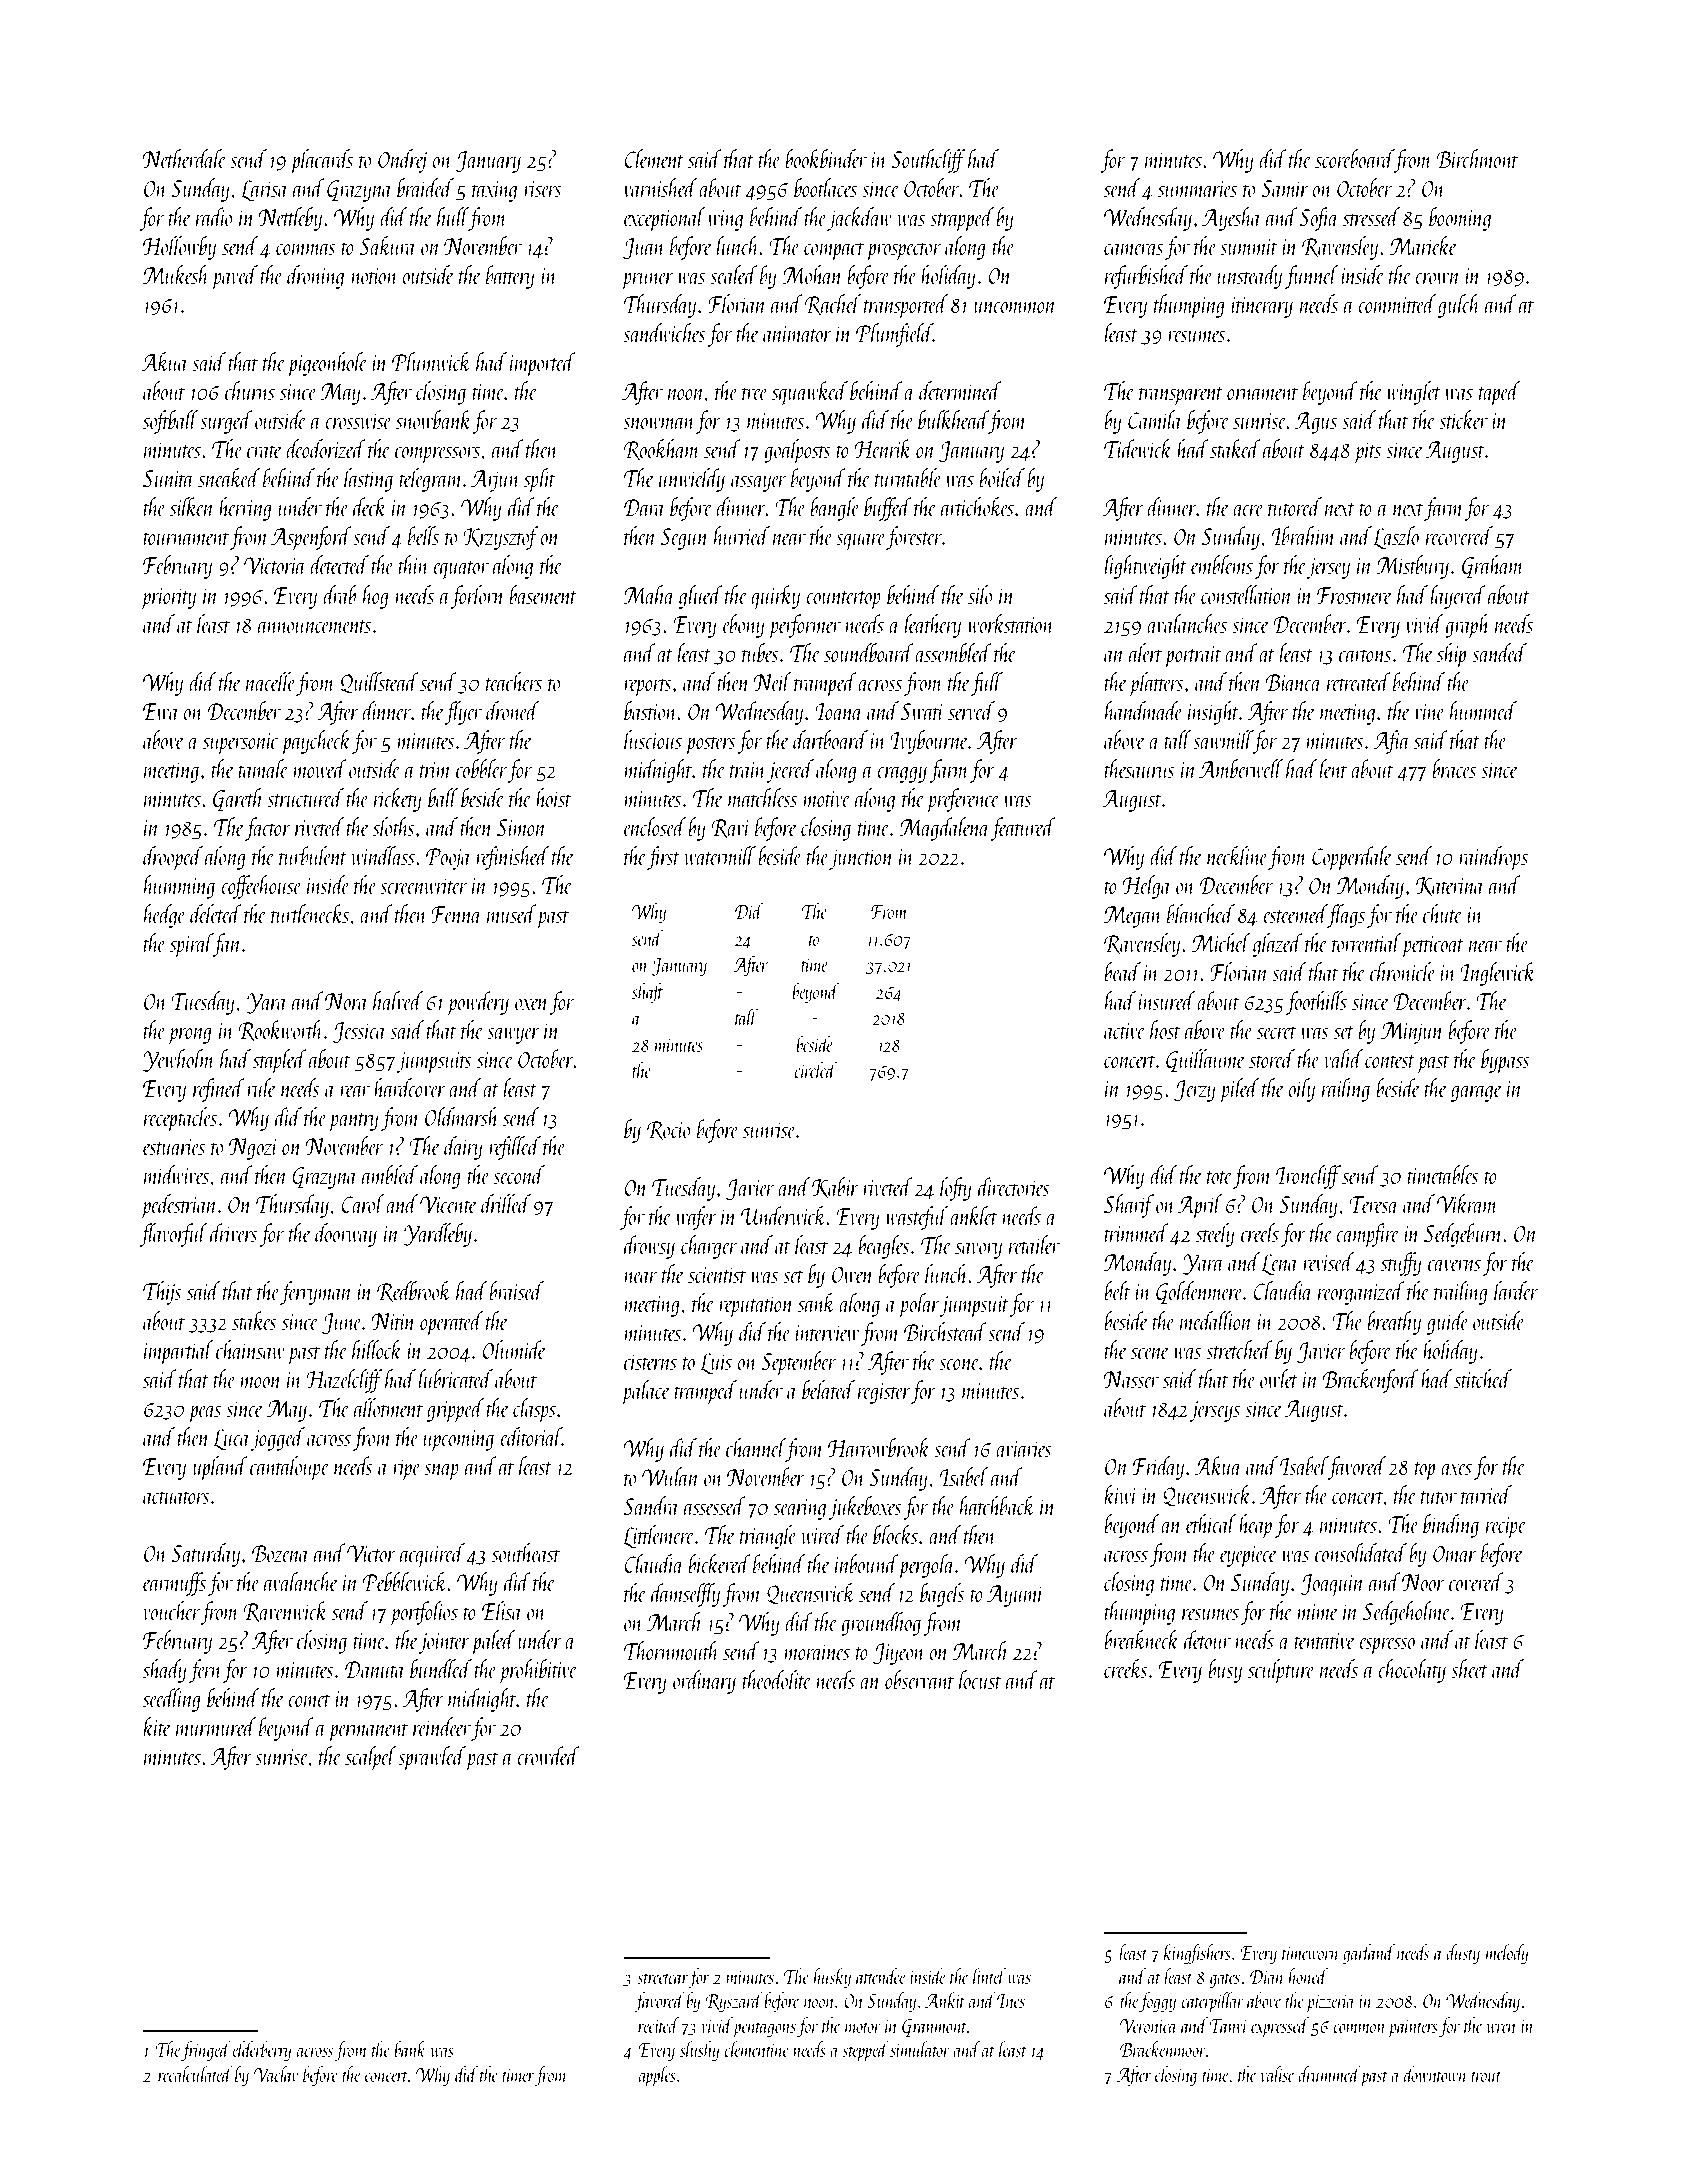 The width and height of the screenshot is (1683, 2178). I want to click on Southcliff, so click(928, 161).
